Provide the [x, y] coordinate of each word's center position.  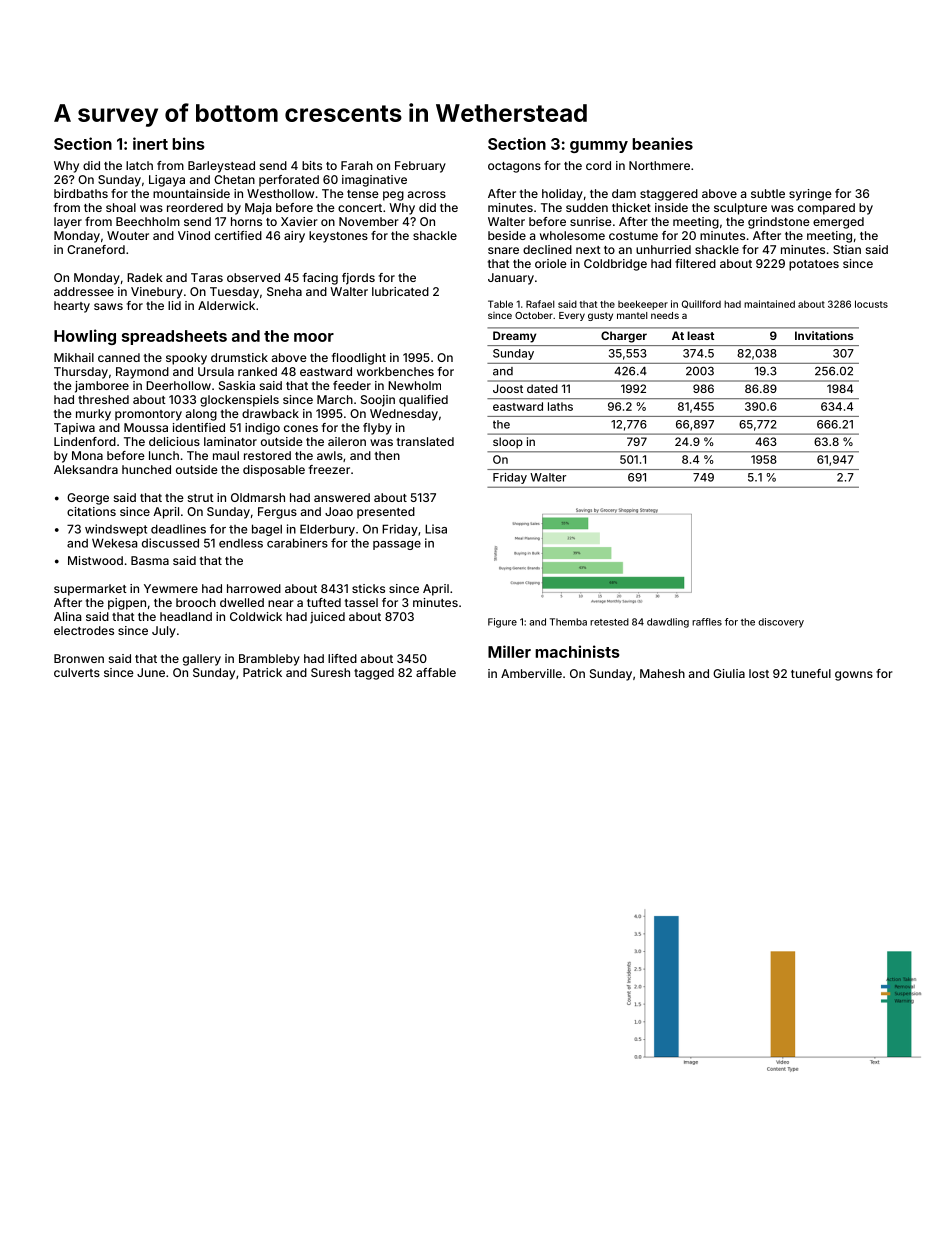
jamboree [102, 387]
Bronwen [79, 658]
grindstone [779, 223]
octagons [514, 167]
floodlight [359, 359]
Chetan [234, 179]
